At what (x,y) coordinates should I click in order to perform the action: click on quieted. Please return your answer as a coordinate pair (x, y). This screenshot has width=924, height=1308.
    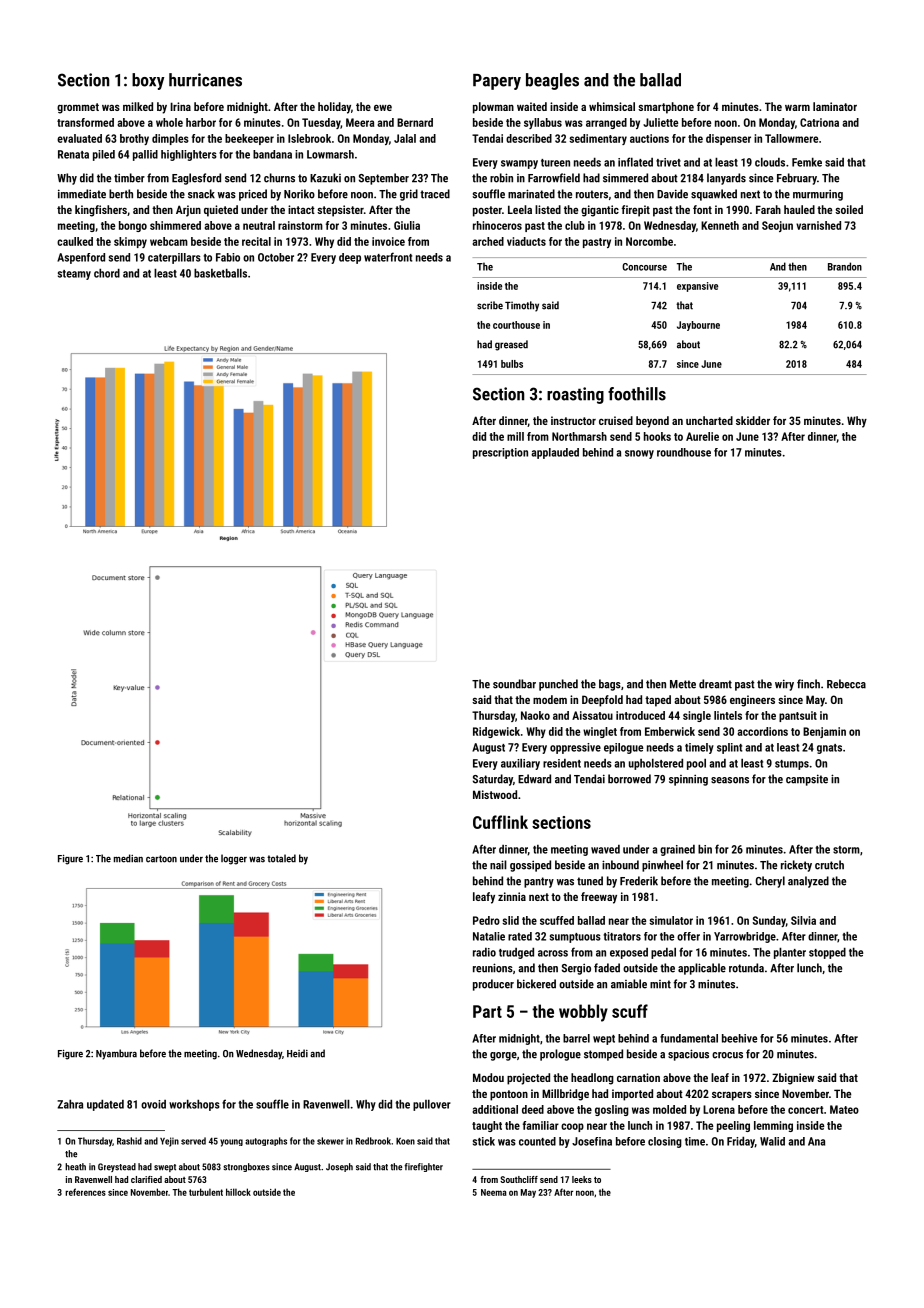
    Looking at the image, I should click on (221, 211).
